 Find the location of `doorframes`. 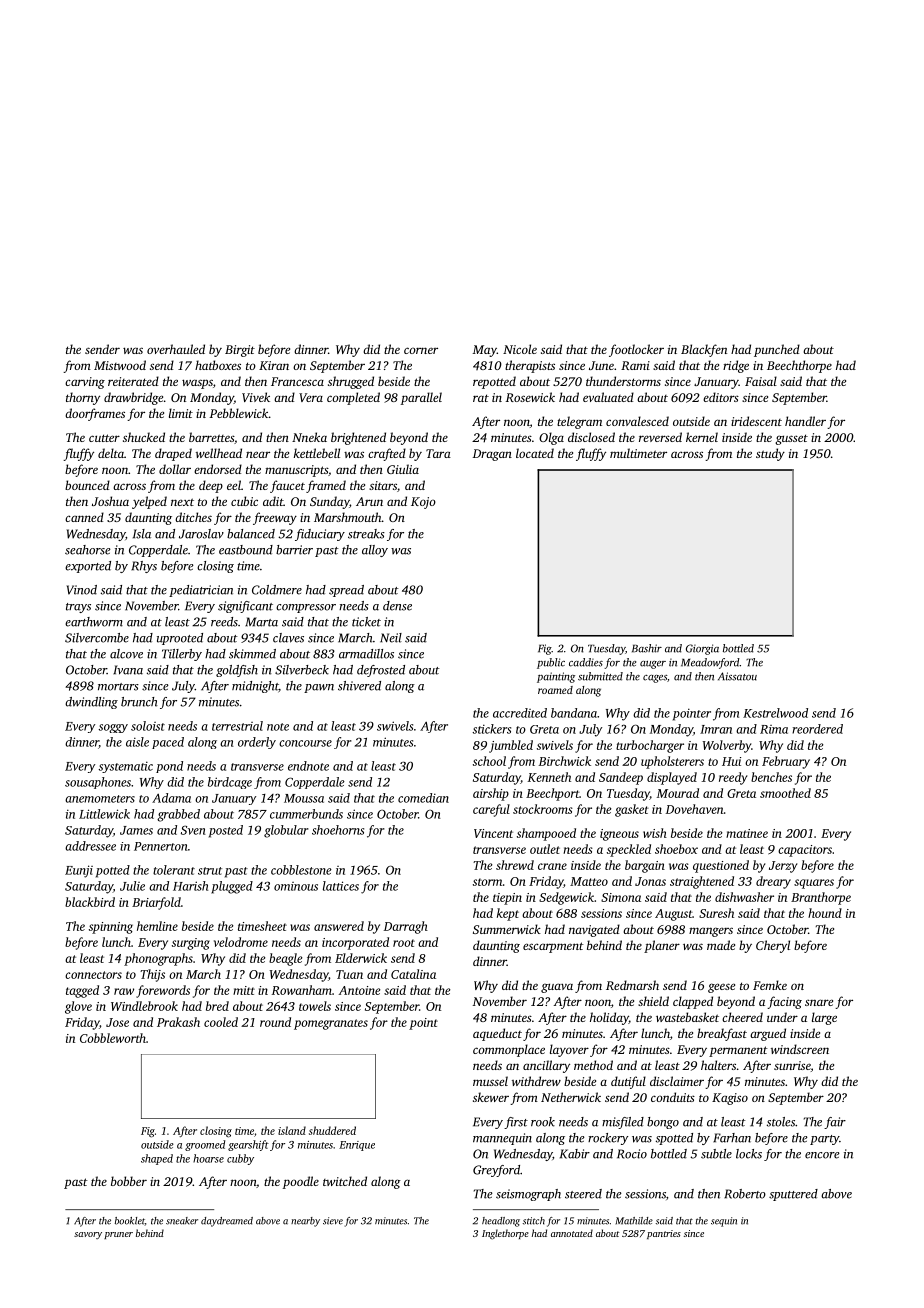

doorframes is located at coordinates (95, 414).
